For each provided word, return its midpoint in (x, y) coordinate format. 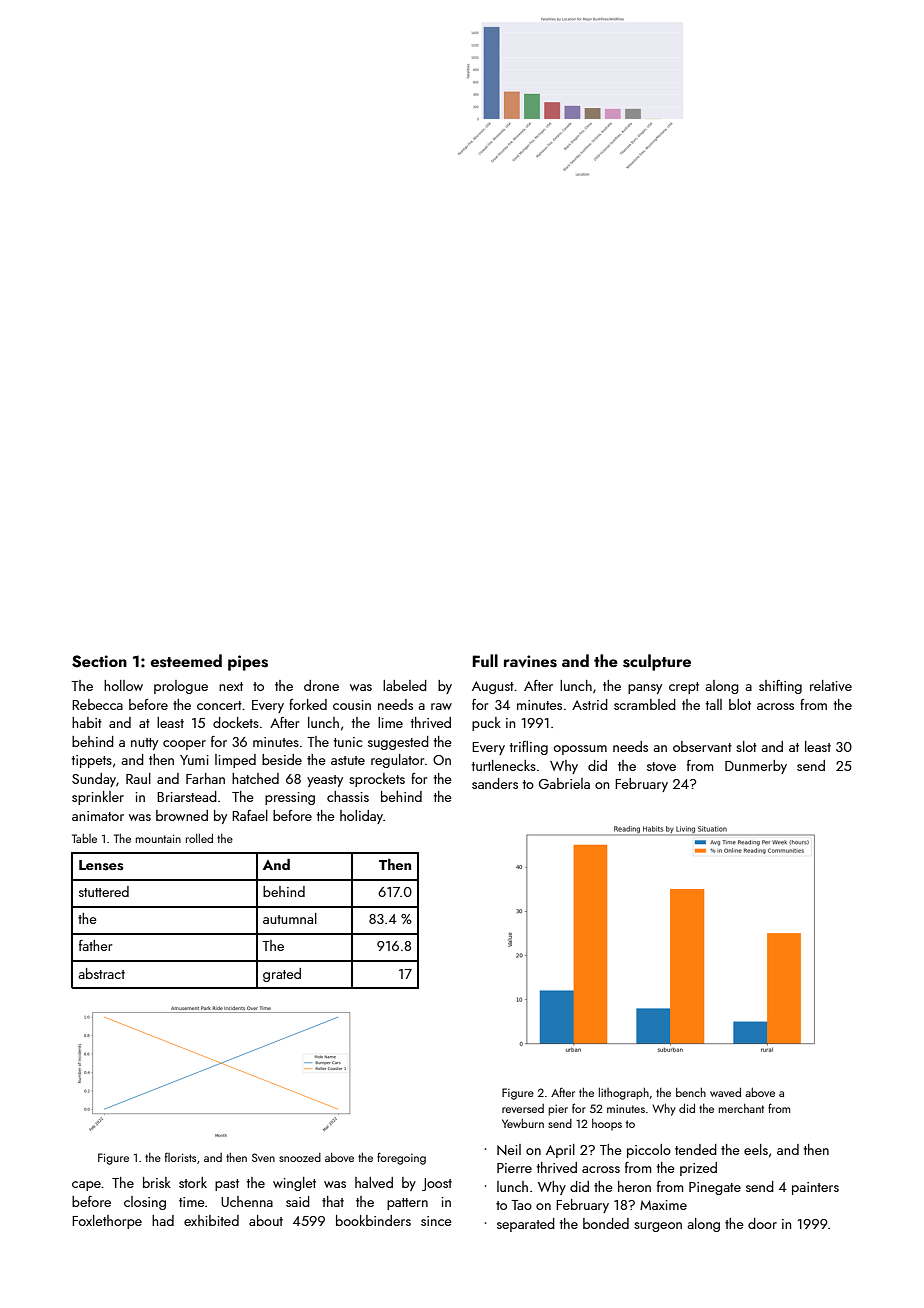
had (163, 1220)
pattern (407, 1204)
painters (815, 1188)
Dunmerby (756, 767)
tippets (91, 761)
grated (282, 975)
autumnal (290, 918)
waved (725, 1092)
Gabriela (564, 783)
